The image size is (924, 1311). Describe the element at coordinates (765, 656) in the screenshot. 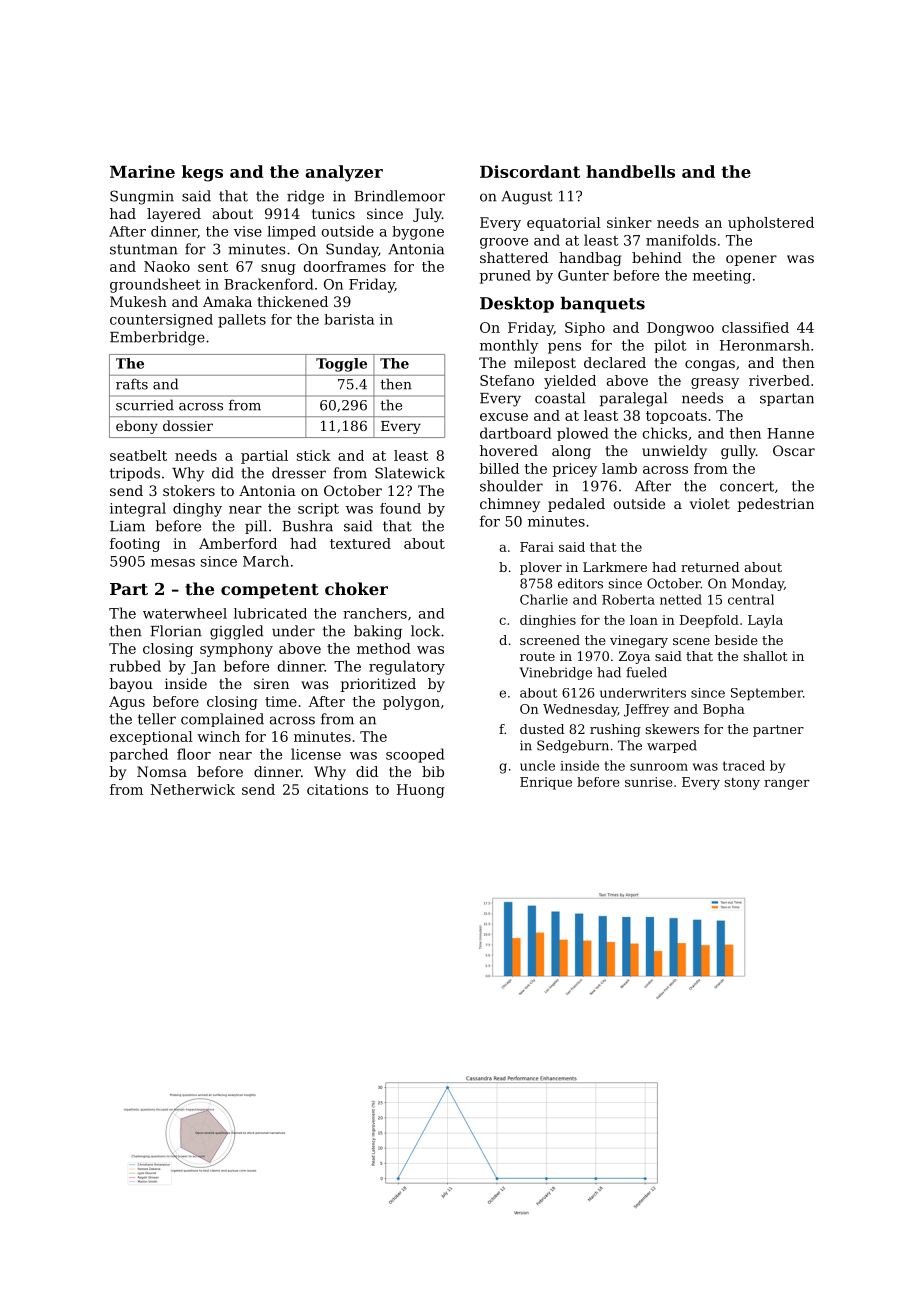

I see `shallot` at that location.
